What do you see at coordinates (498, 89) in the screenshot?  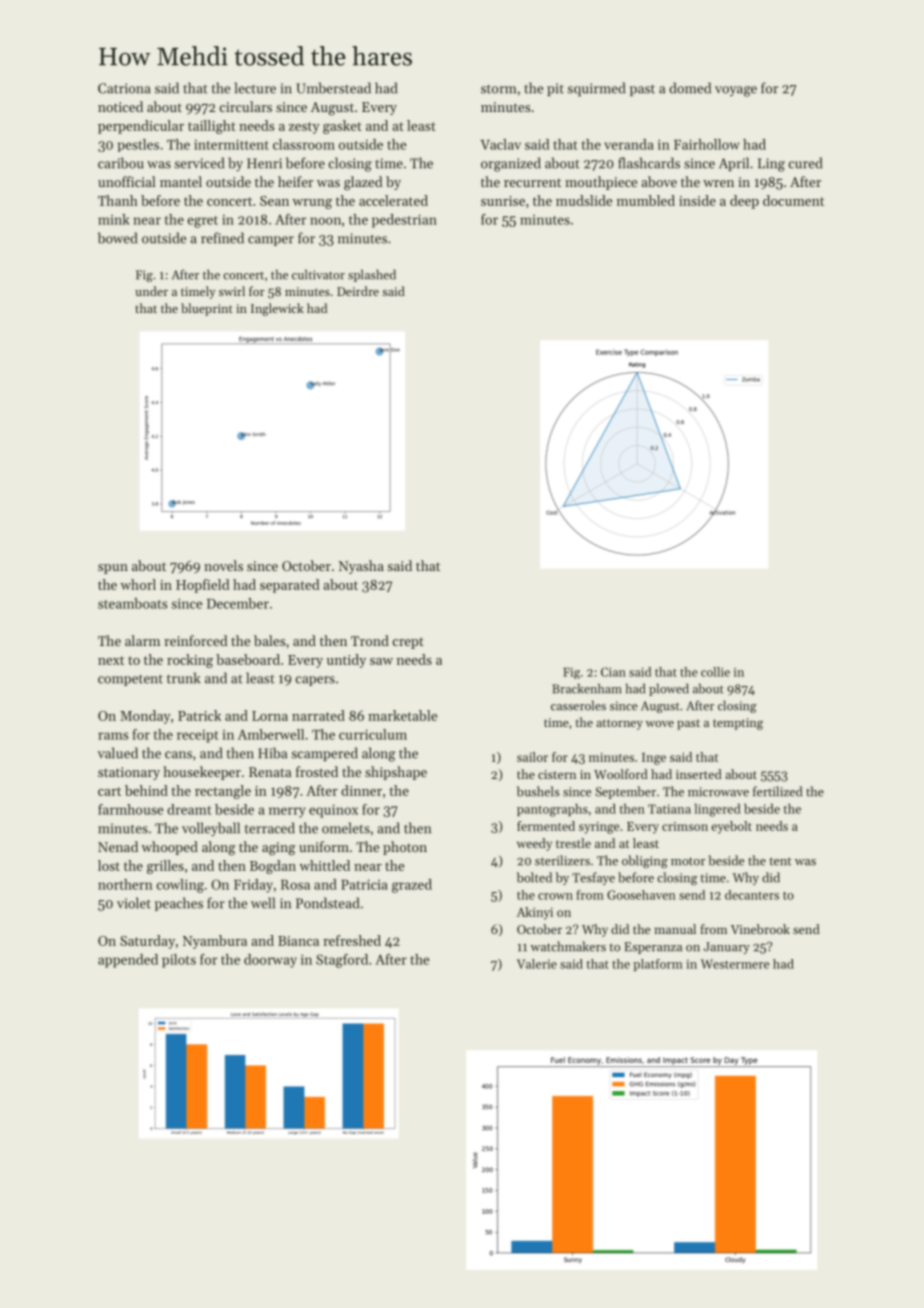 I see `storm` at bounding box center [498, 89].
